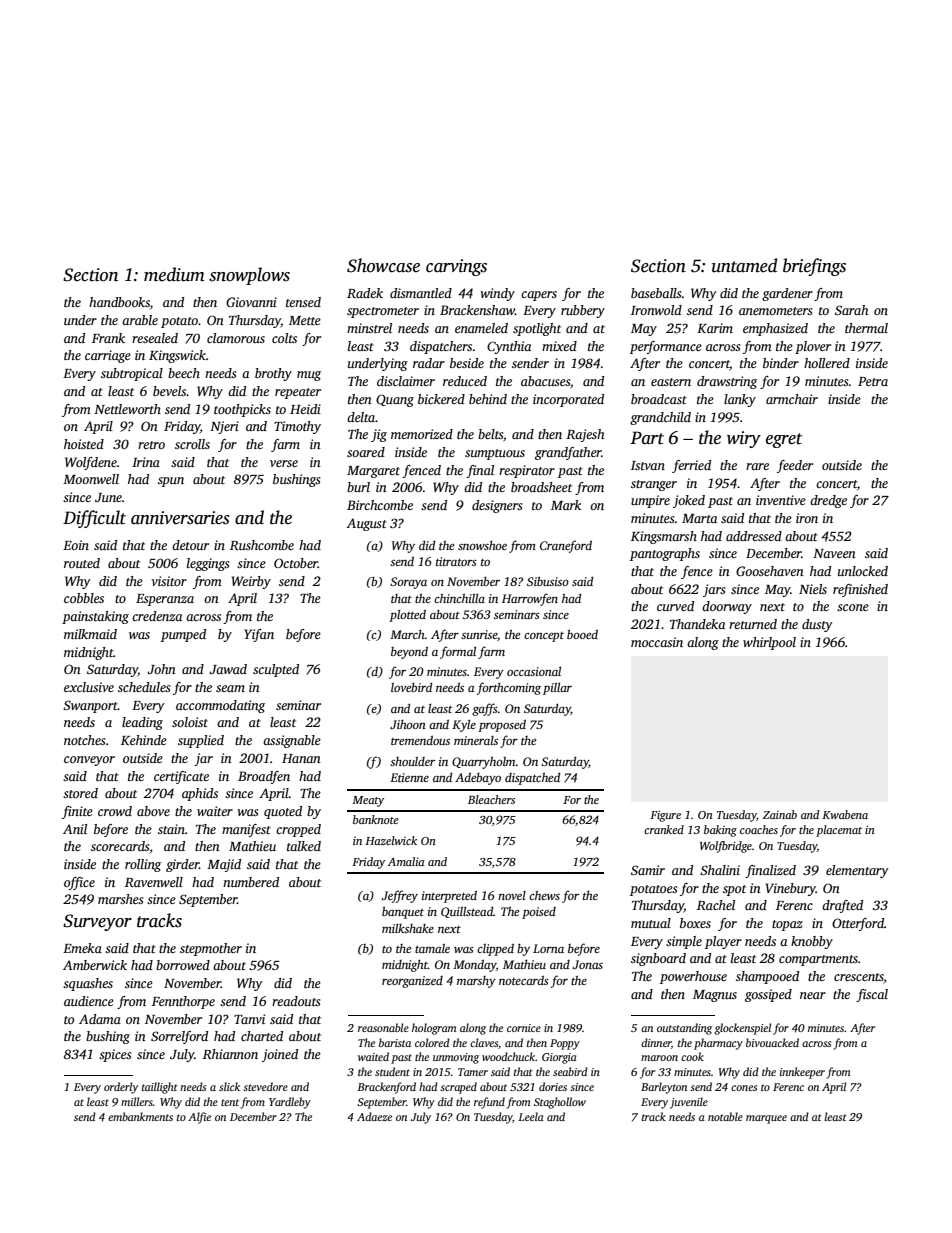 The width and height of the image is (952, 1233). What do you see at coordinates (545, 381) in the image?
I see `abacuses` at bounding box center [545, 381].
